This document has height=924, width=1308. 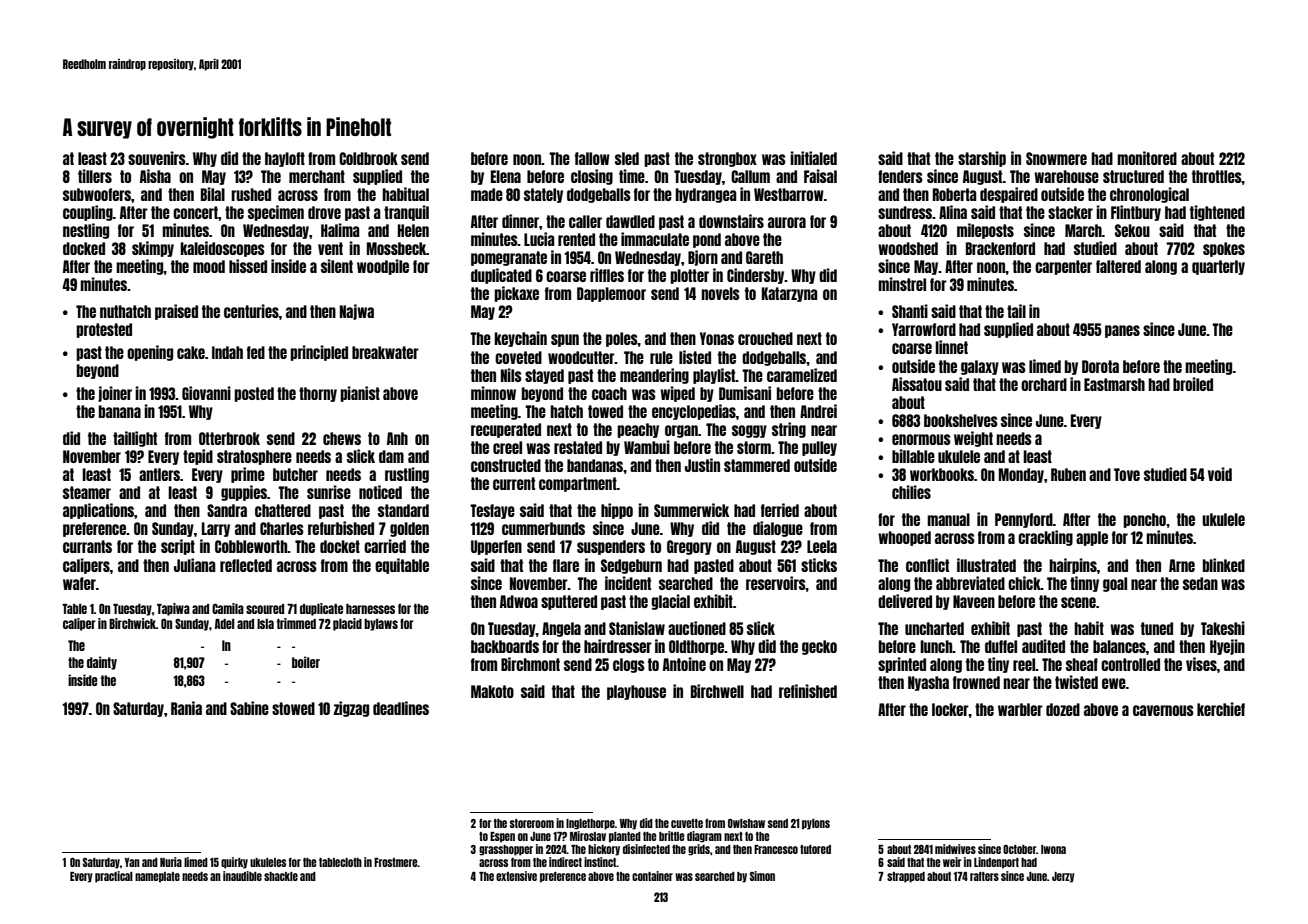 What do you see at coordinates (281, 876) in the document?
I see `shackle` at bounding box center [281, 876].
